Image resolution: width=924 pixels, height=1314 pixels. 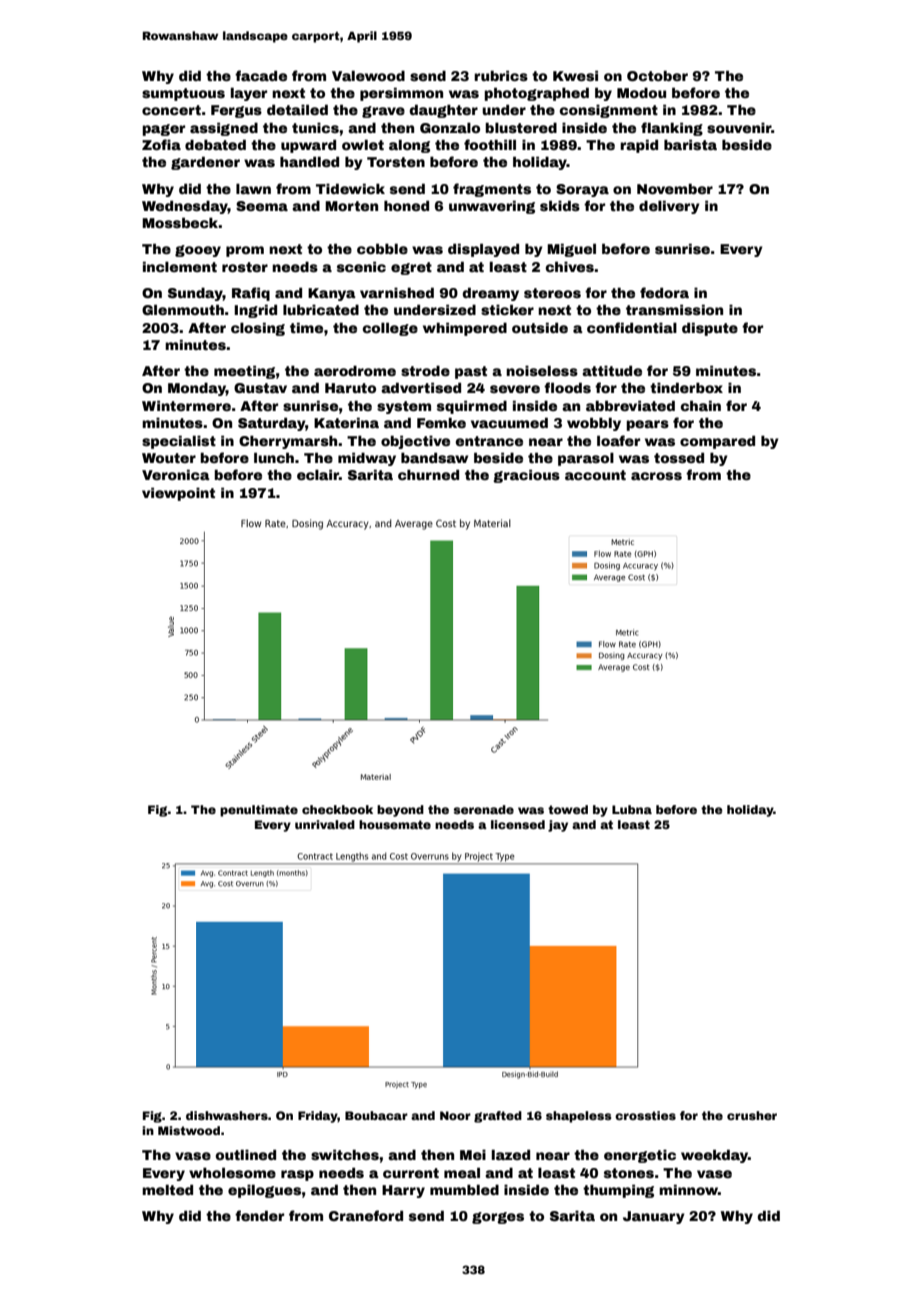 I want to click on serenade, so click(x=483, y=809).
